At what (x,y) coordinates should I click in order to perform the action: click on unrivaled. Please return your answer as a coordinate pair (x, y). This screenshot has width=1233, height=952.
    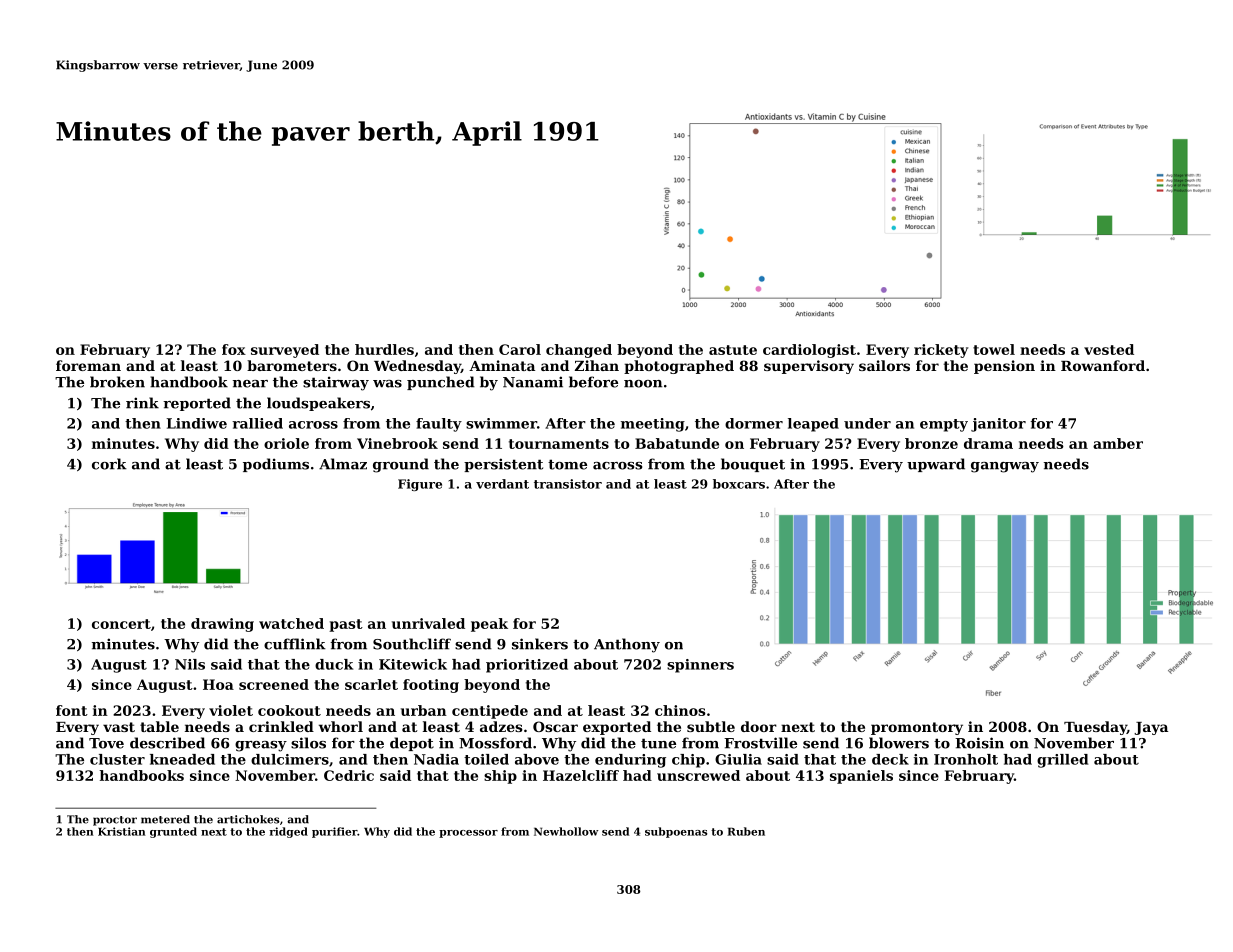
    Looking at the image, I should click on (428, 623).
